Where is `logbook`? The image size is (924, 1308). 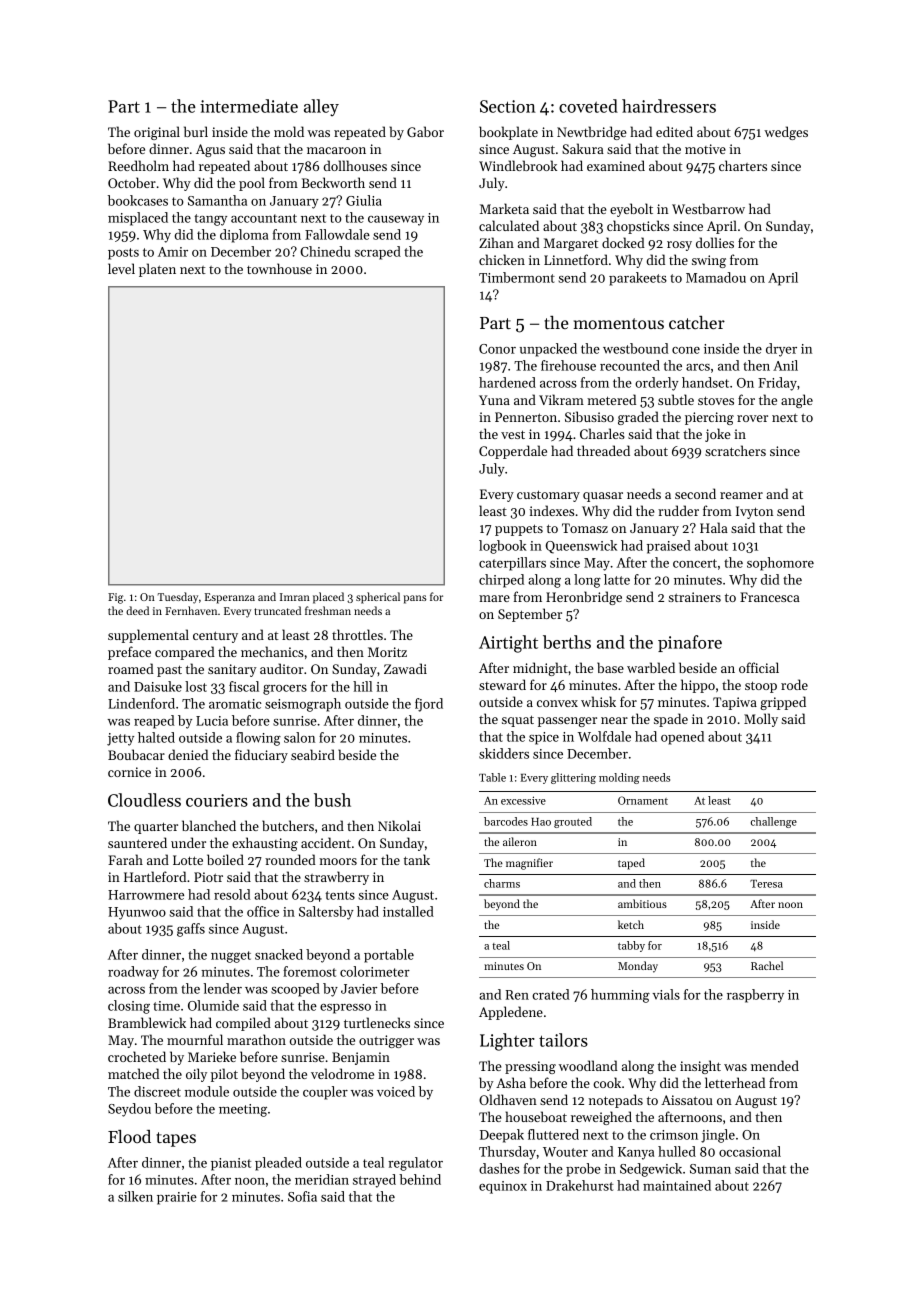
logbook is located at coordinates (503, 547).
